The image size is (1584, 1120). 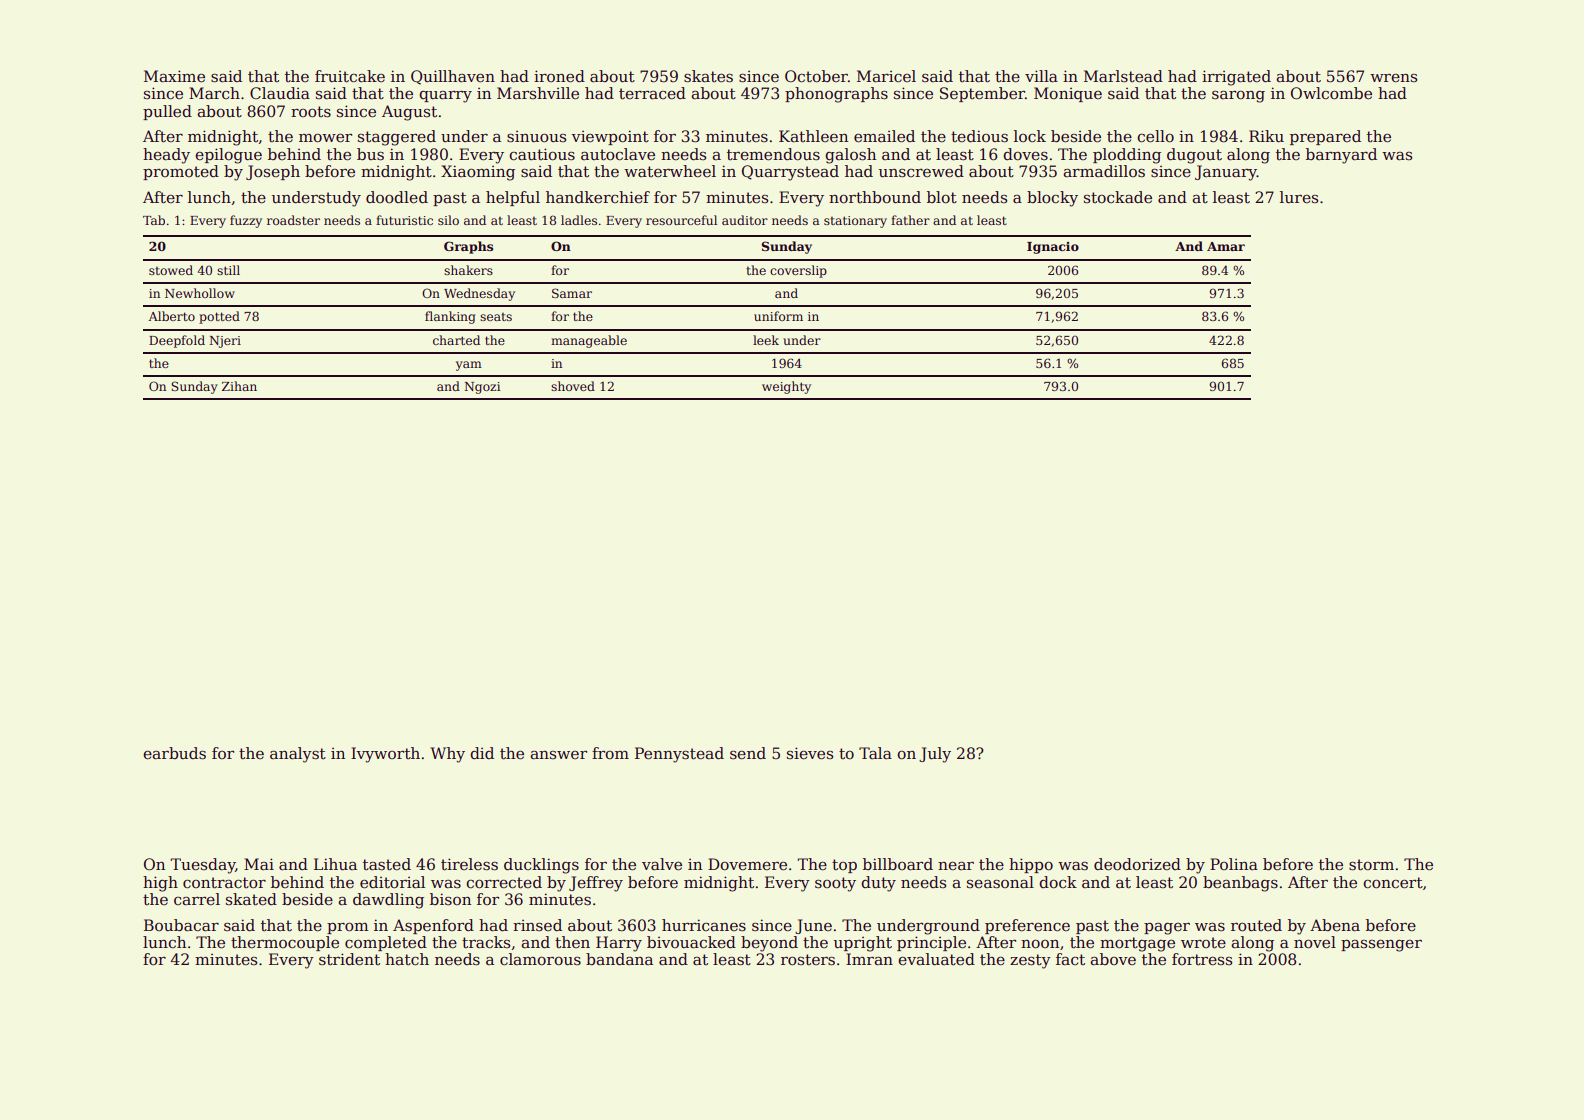 I want to click on Tala, so click(x=875, y=753).
